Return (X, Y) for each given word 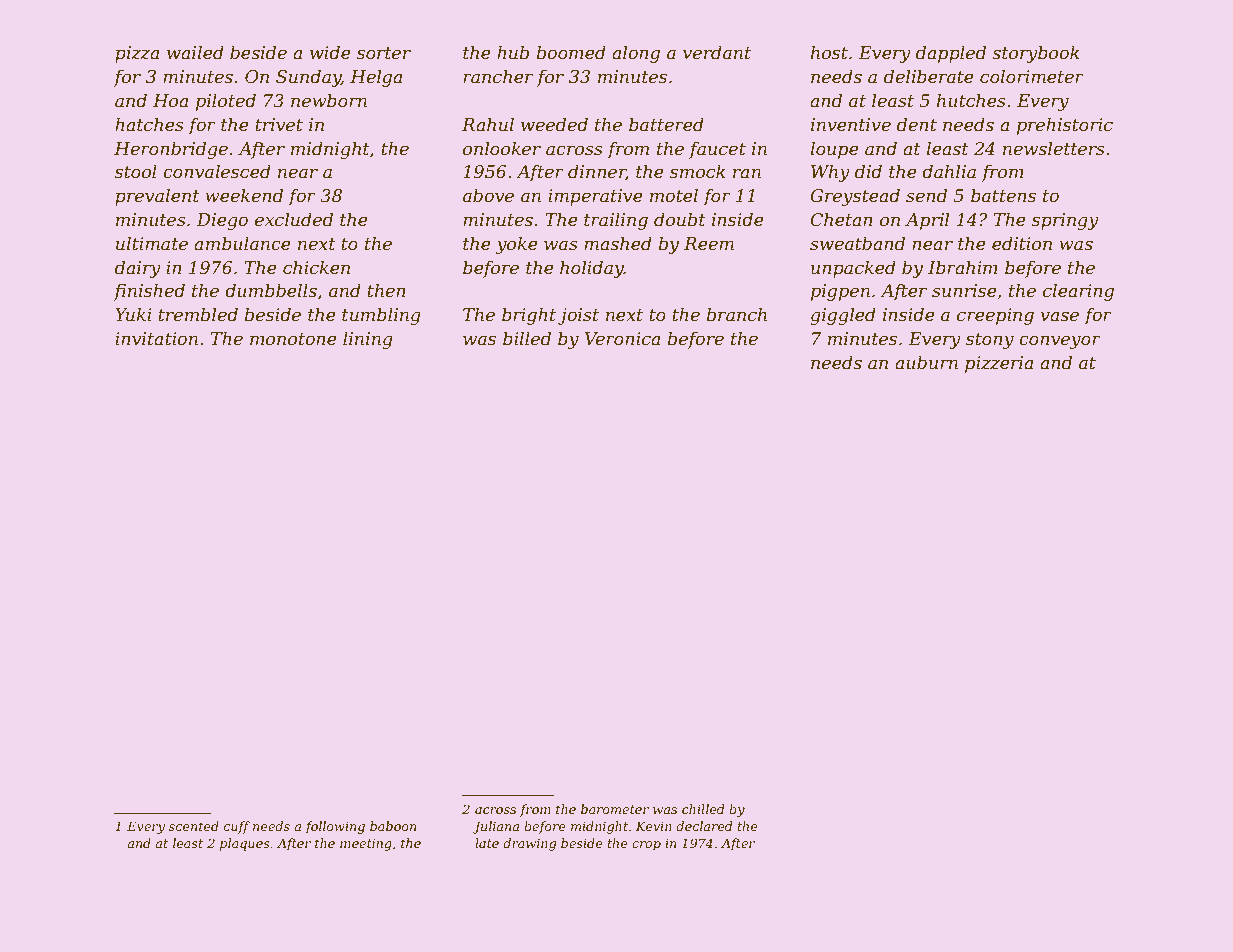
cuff (237, 827)
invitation (156, 339)
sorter (384, 53)
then (386, 290)
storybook (1036, 54)
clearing (1078, 292)
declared (704, 826)
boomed (571, 52)
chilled (703, 809)
